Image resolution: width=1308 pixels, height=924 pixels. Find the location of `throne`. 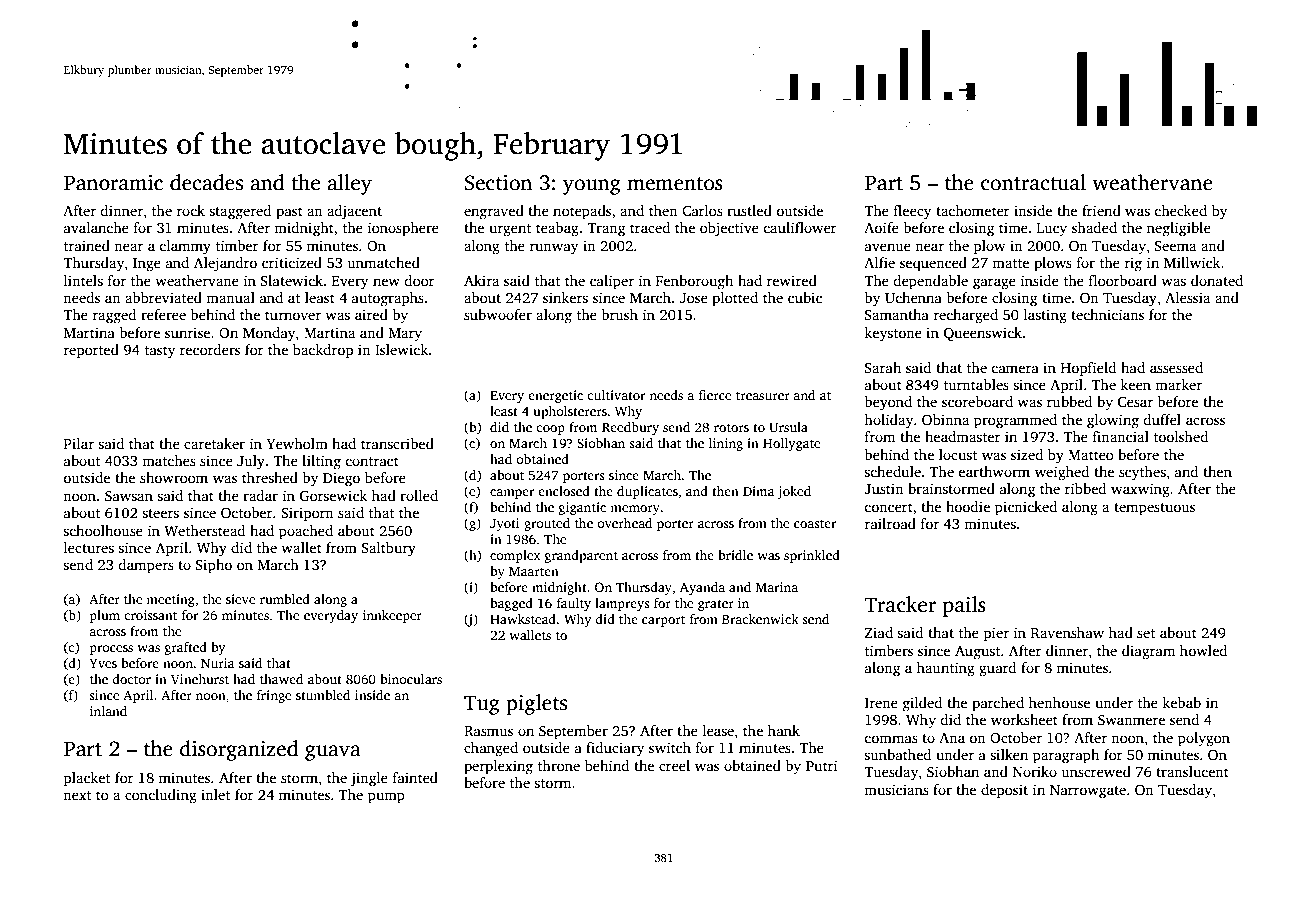

throne is located at coordinates (559, 765).
